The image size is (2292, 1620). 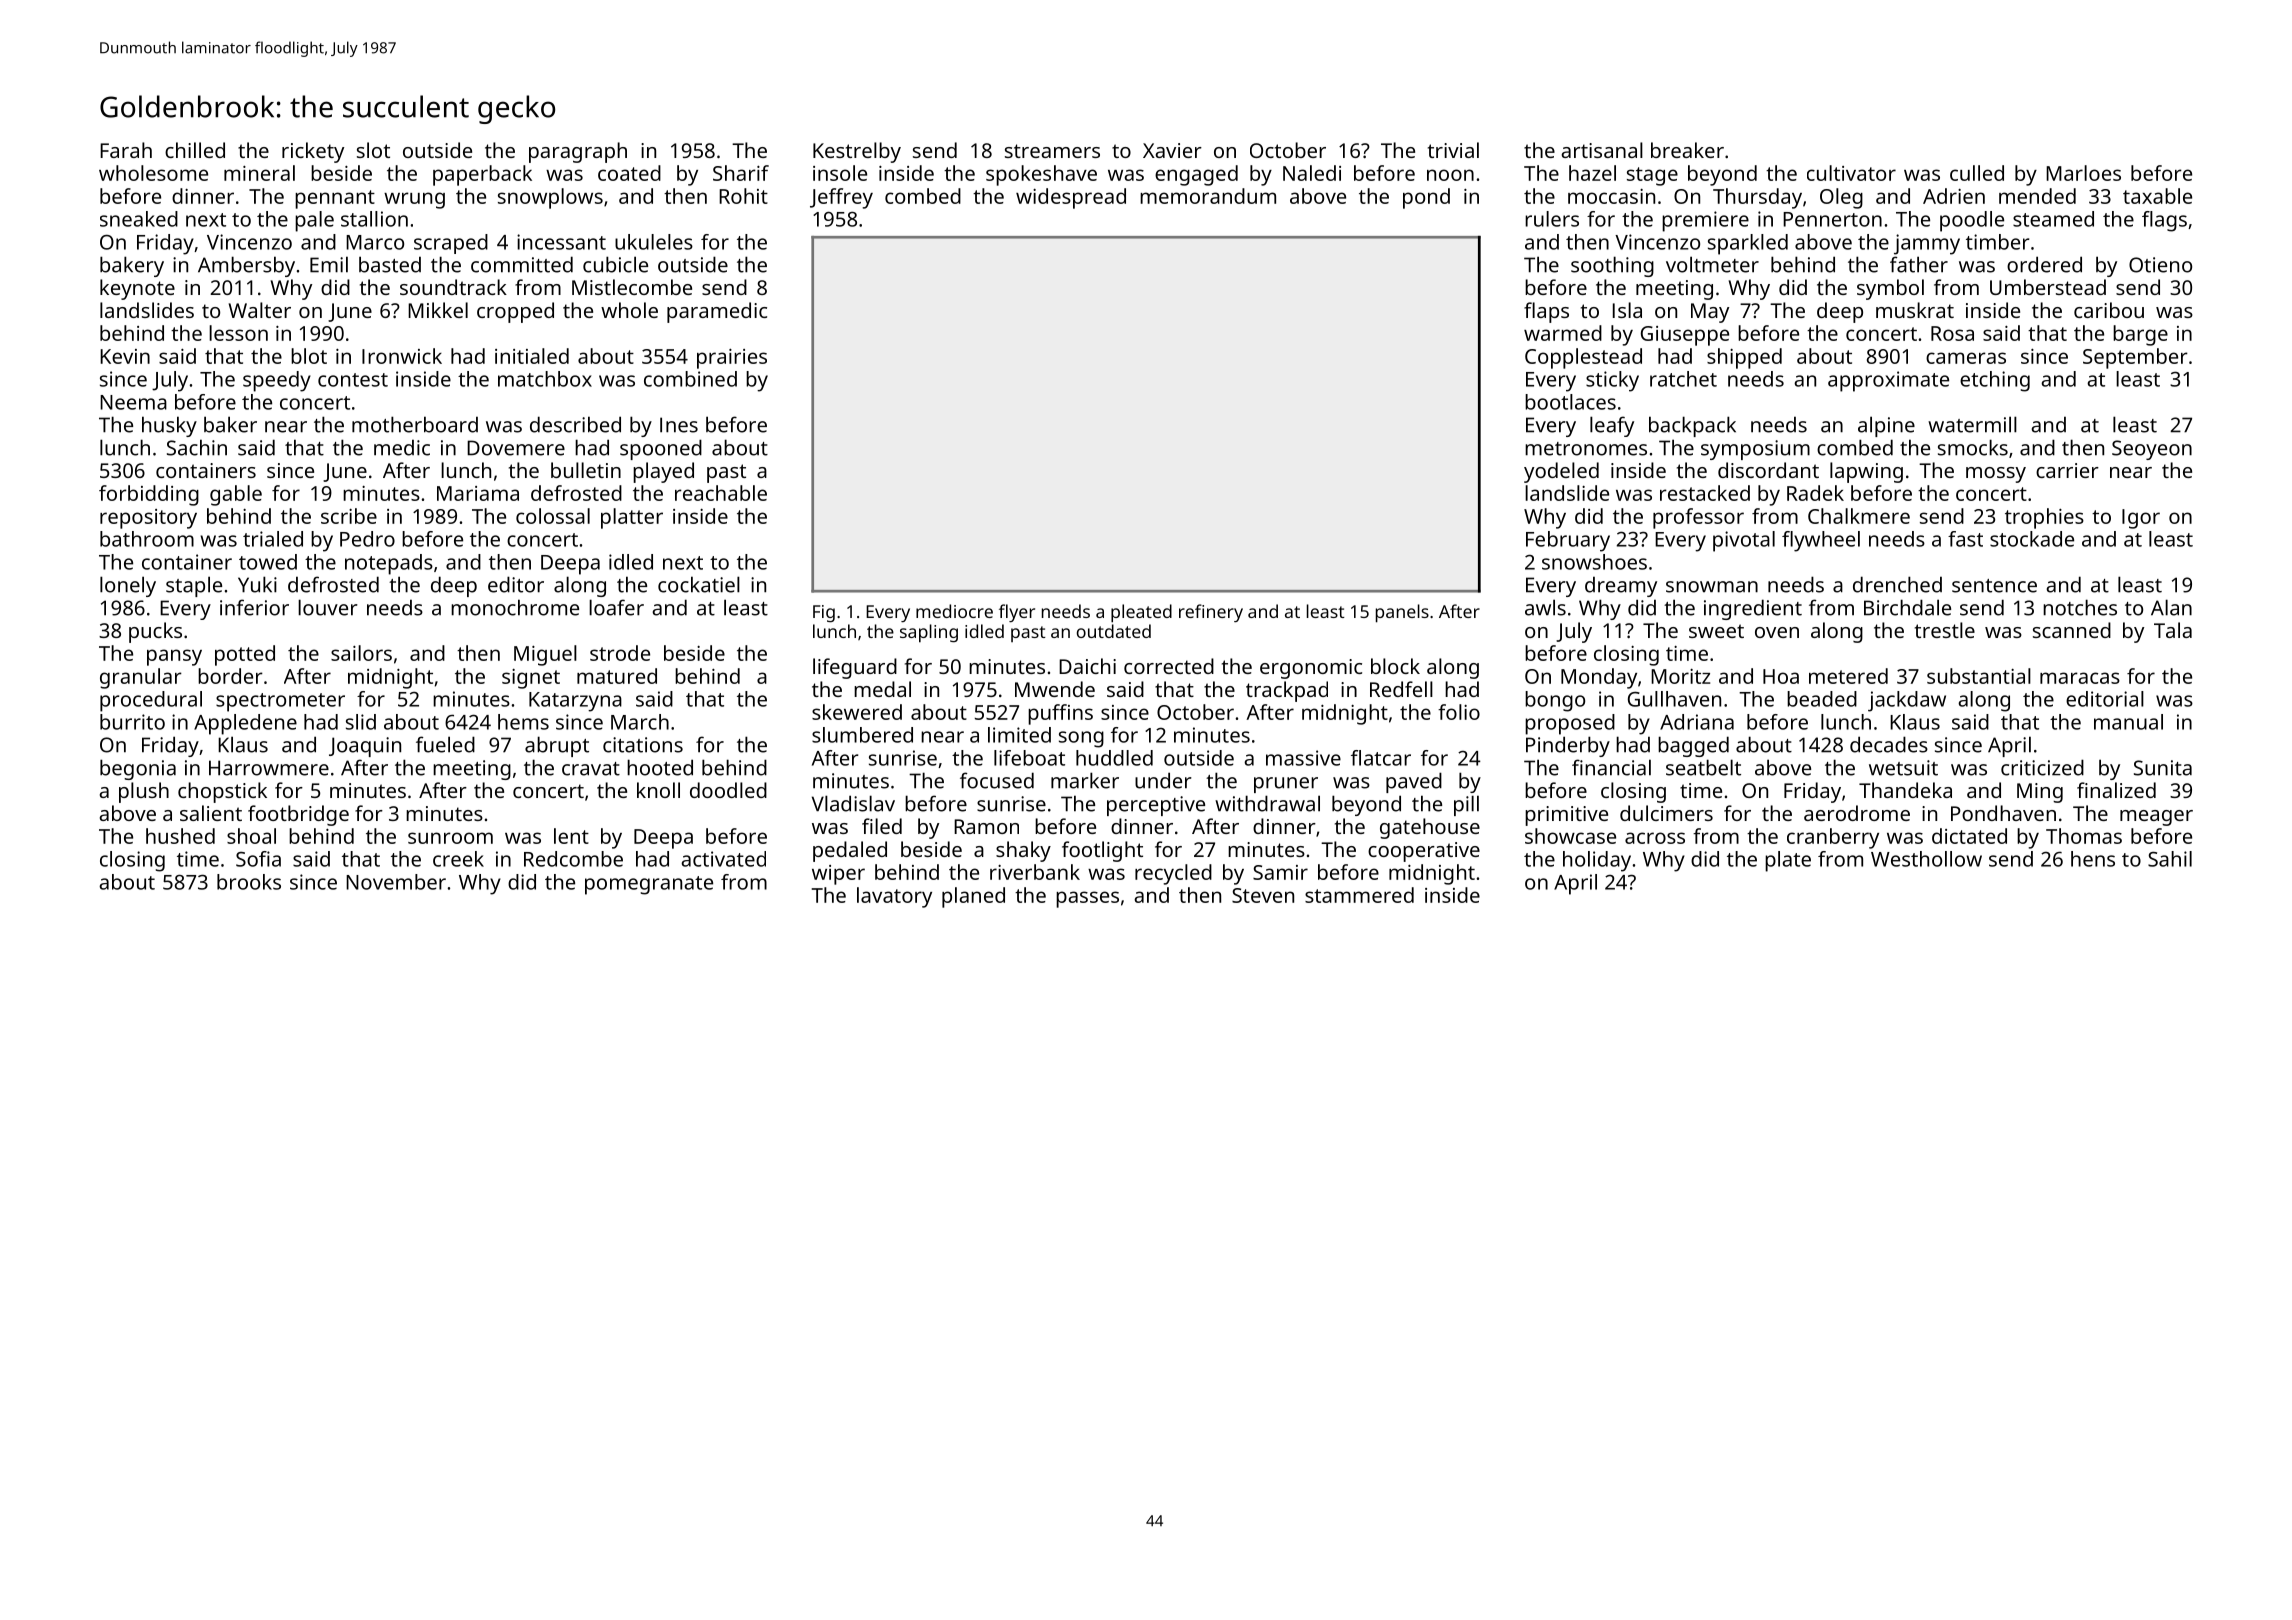 I want to click on soothing, so click(x=1612, y=266).
